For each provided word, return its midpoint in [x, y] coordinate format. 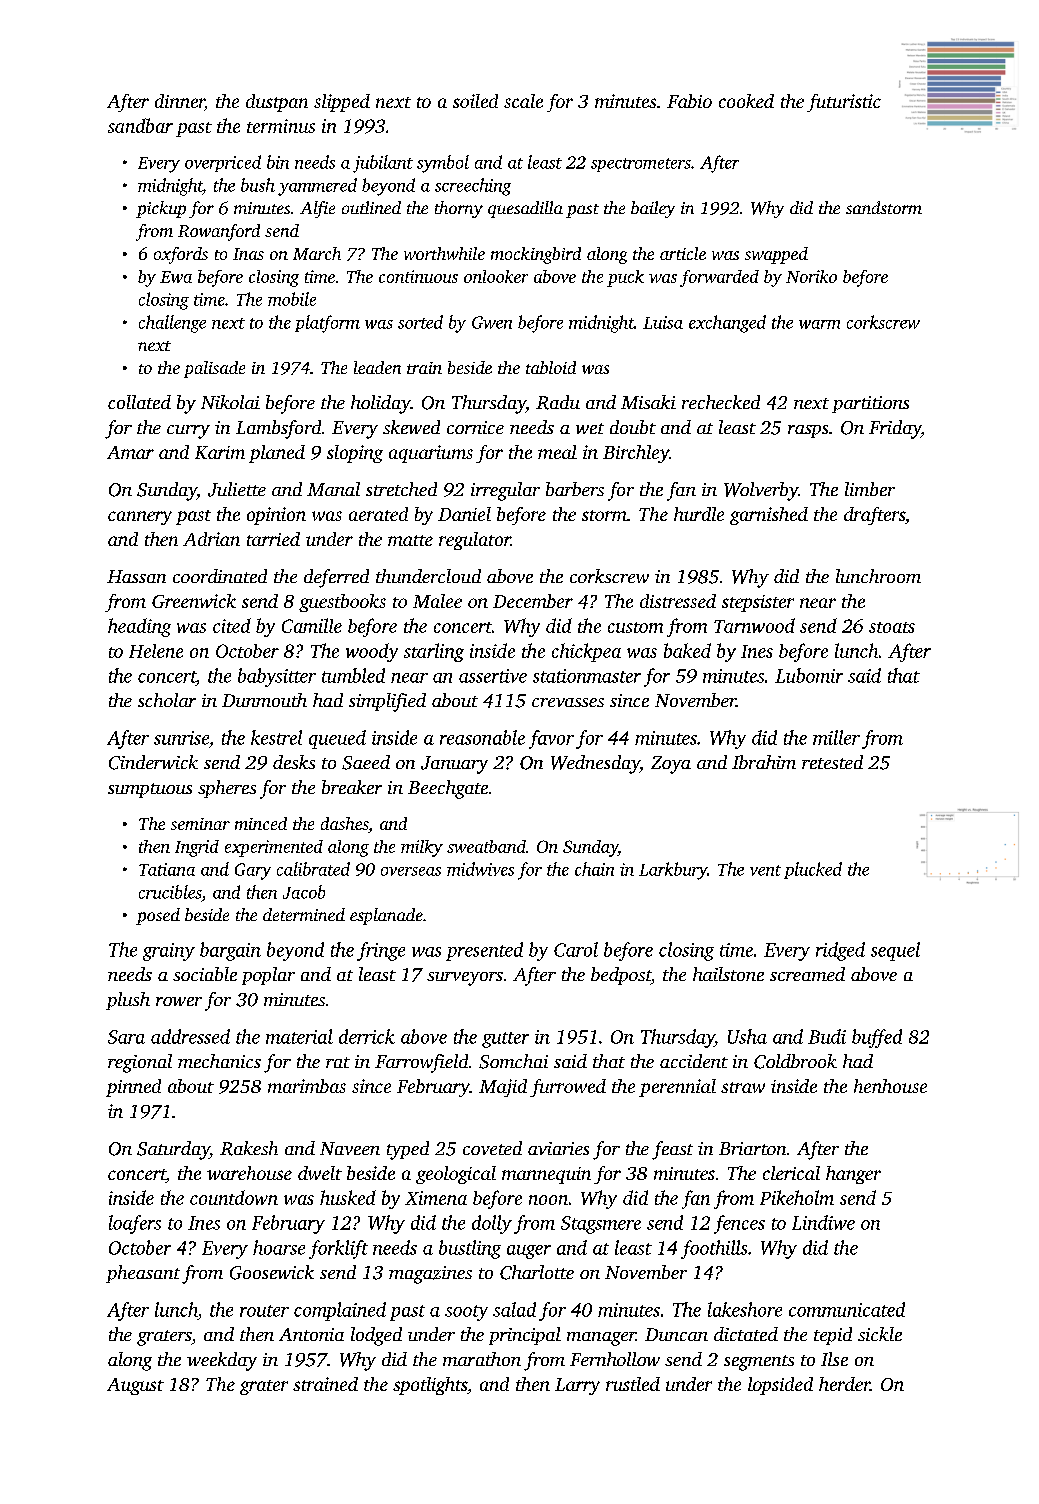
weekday [222, 1361]
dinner [180, 102]
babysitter [277, 677]
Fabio [689, 101]
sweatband [486, 846]
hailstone [728, 974]
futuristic [844, 103]
